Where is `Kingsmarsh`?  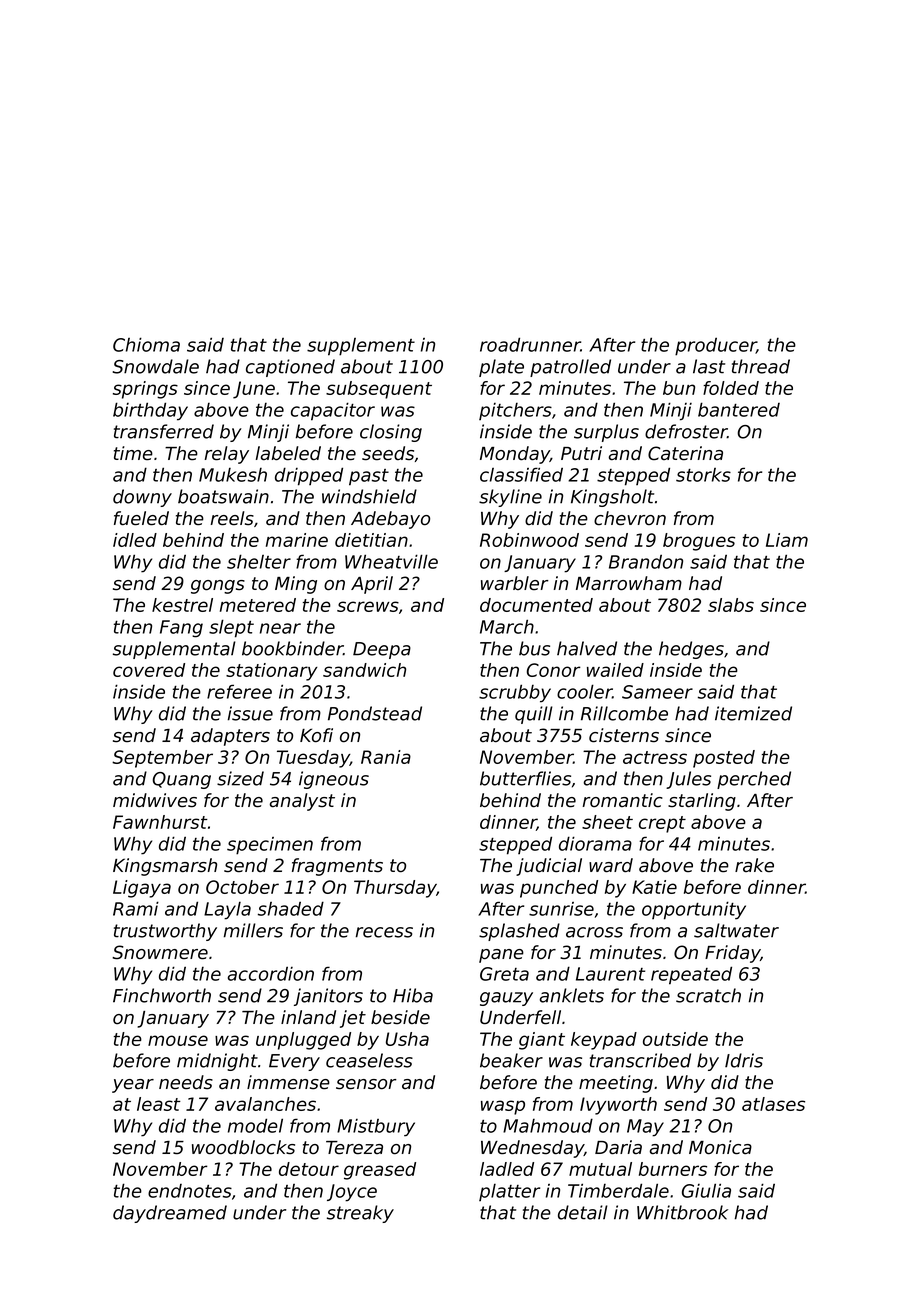 Kingsmarsh is located at coordinates (165, 867).
